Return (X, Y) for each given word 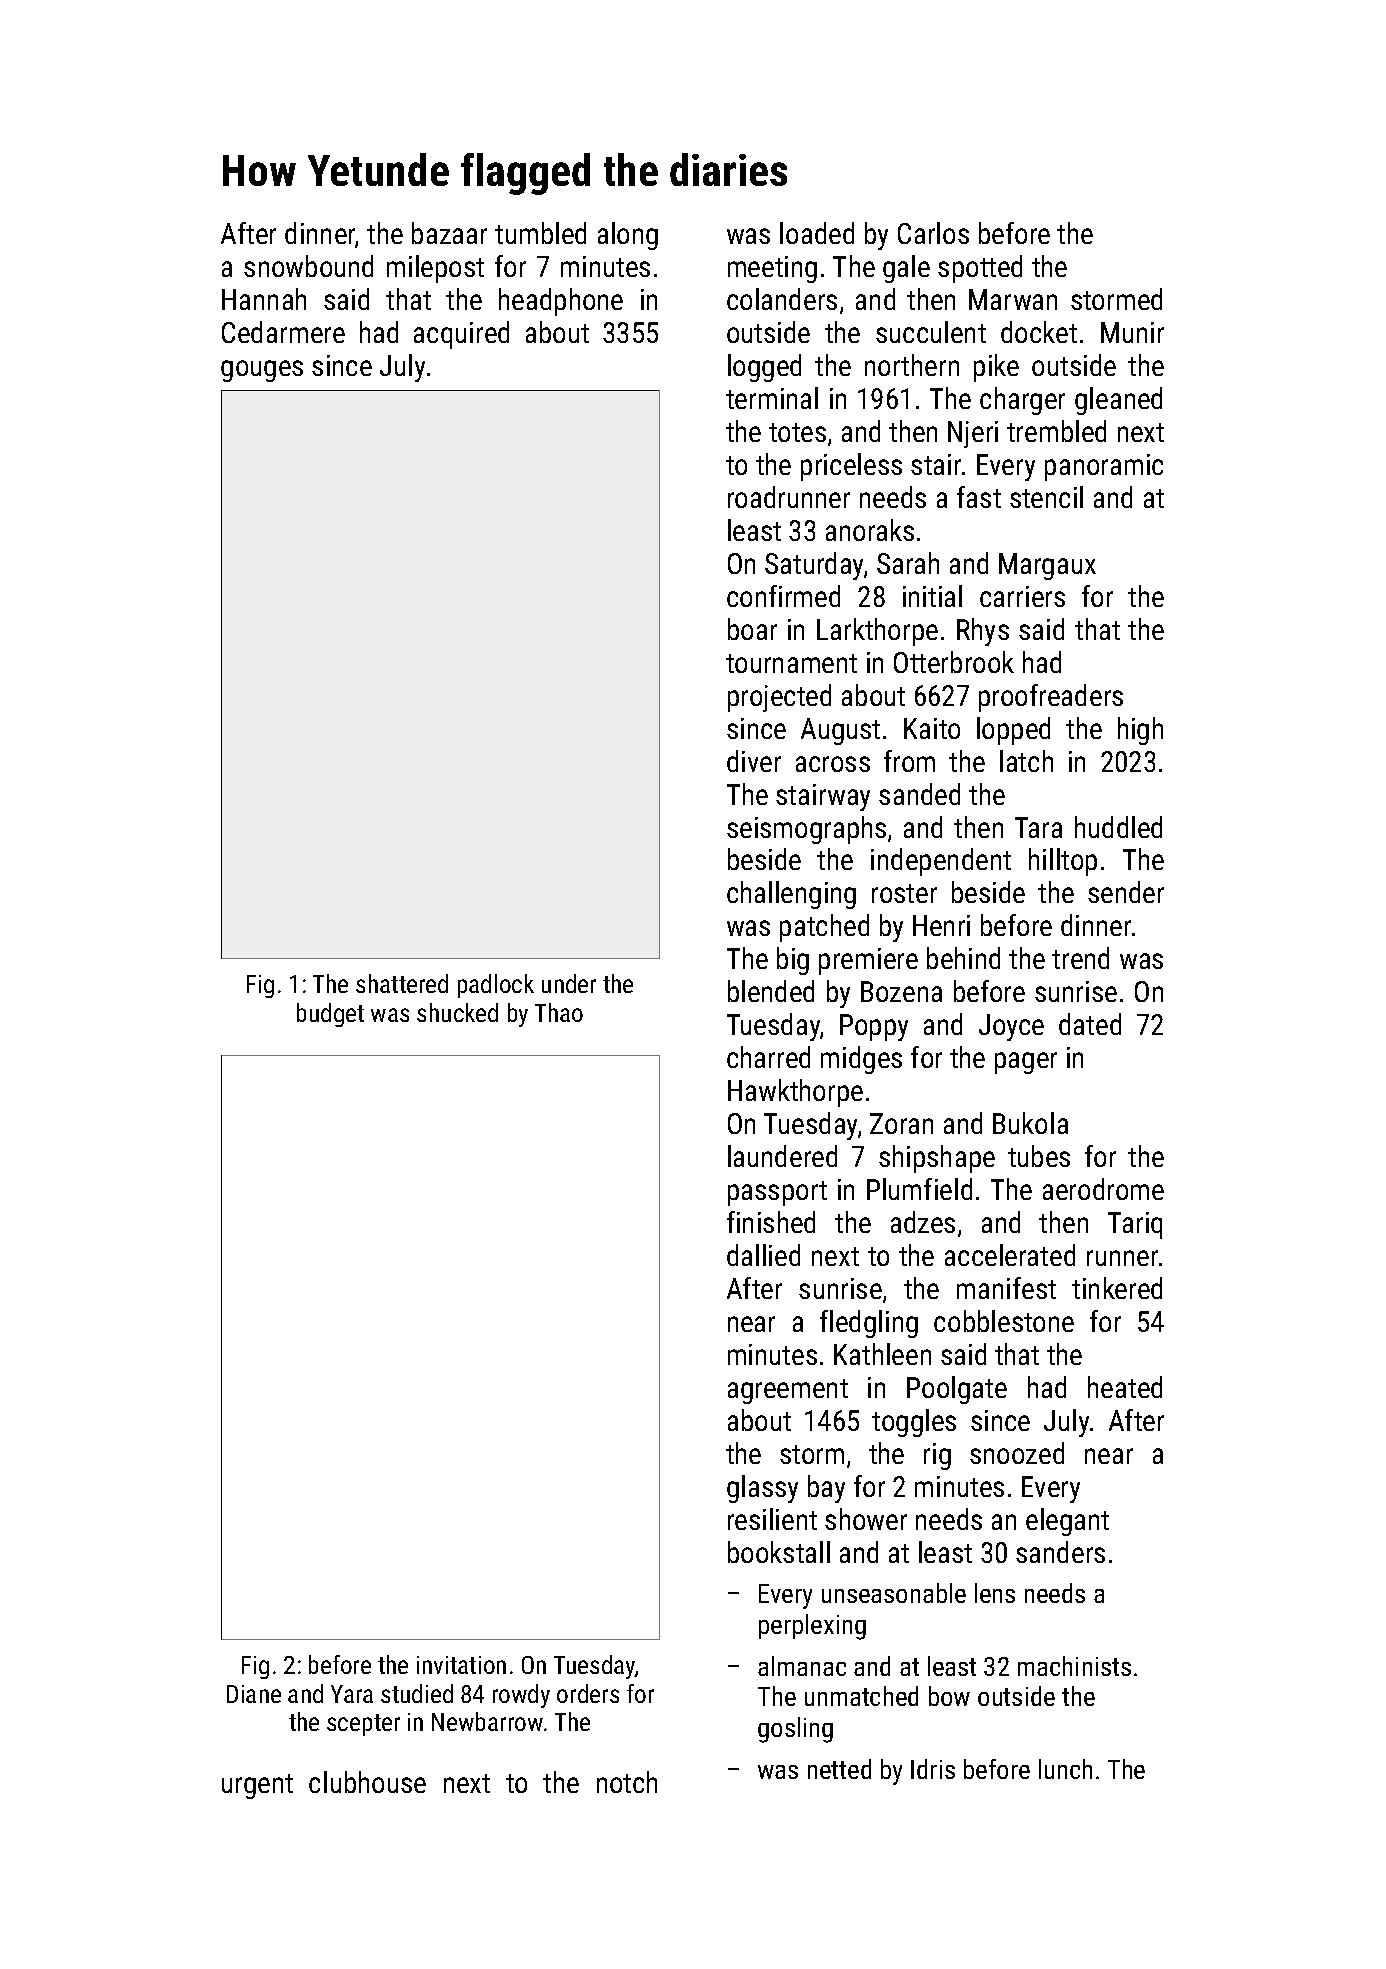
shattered (402, 983)
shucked (457, 1012)
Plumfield (919, 1189)
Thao (559, 1012)
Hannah (264, 299)
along (628, 236)
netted (839, 1769)
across (833, 764)
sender (1126, 892)
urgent (257, 1786)
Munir (1132, 332)
